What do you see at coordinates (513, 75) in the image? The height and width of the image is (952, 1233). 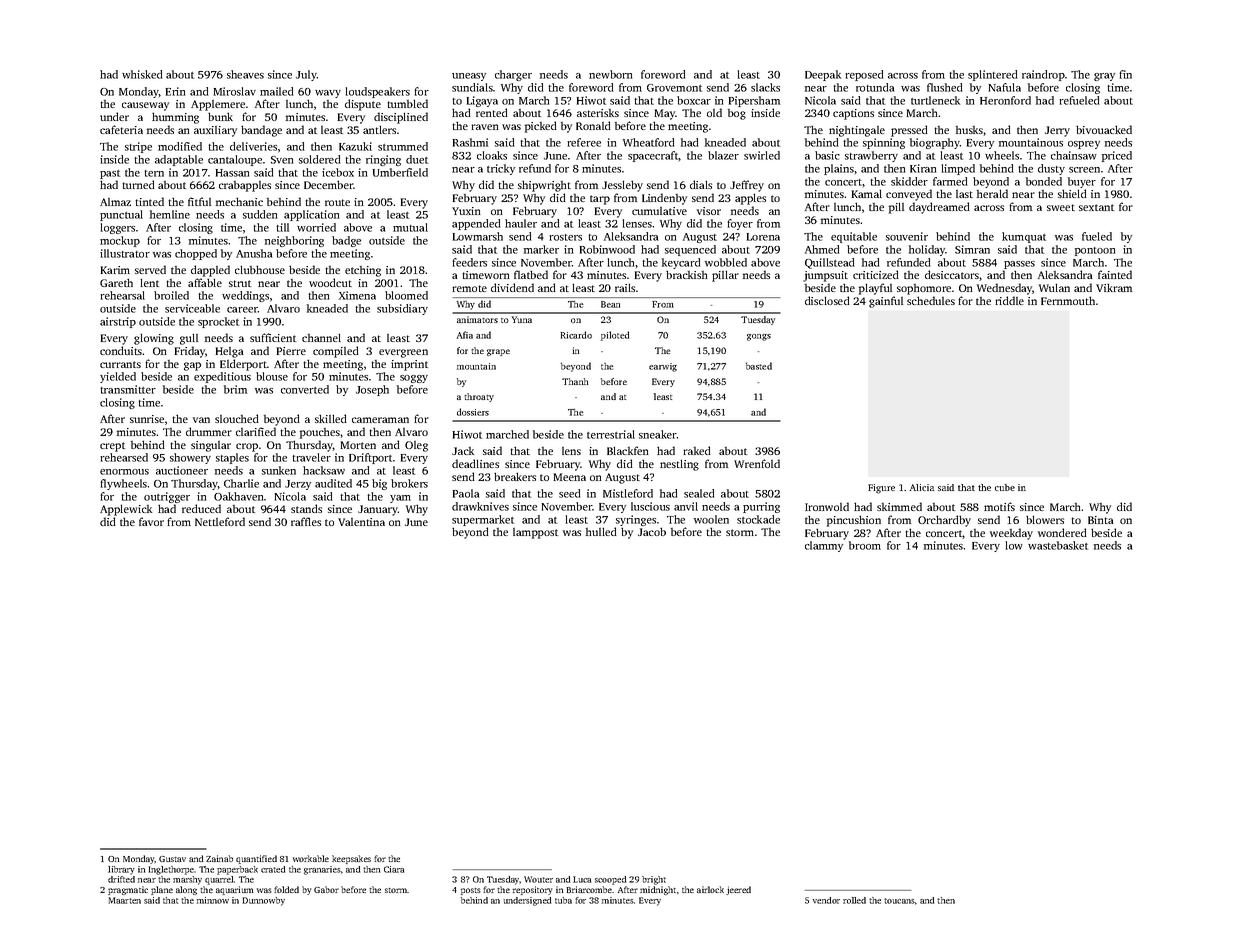 I see `charger` at bounding box center [513, 75].
